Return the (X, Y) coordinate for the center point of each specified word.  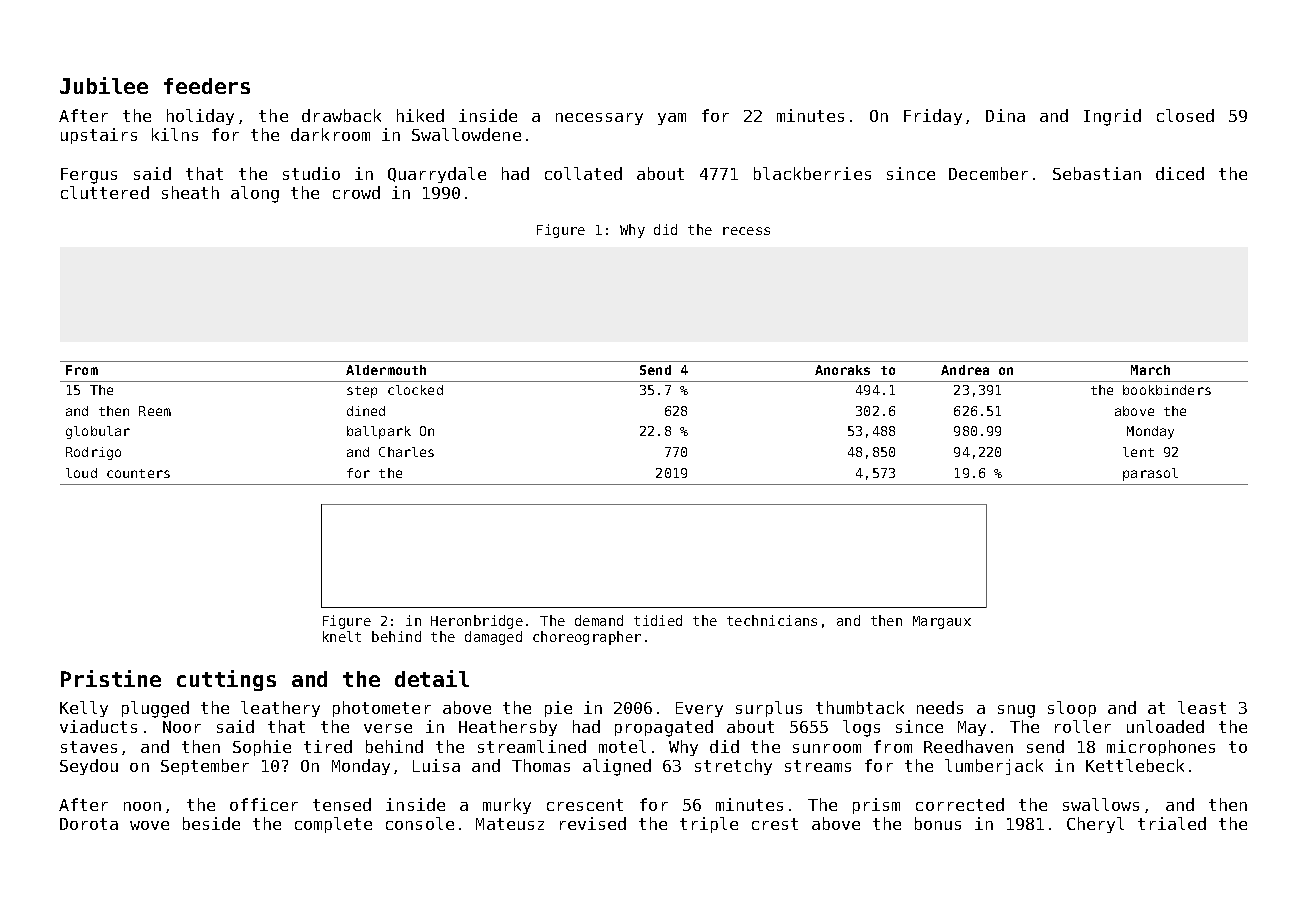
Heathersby (508, 728)
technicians (772, 620)
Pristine (111, 678)
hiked (420, 115)
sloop (1072, 709)
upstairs (99, 136)
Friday (933, 117)
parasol (1150, 474)
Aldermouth (386, 370)
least (1202, 707)
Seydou (89, 767)
